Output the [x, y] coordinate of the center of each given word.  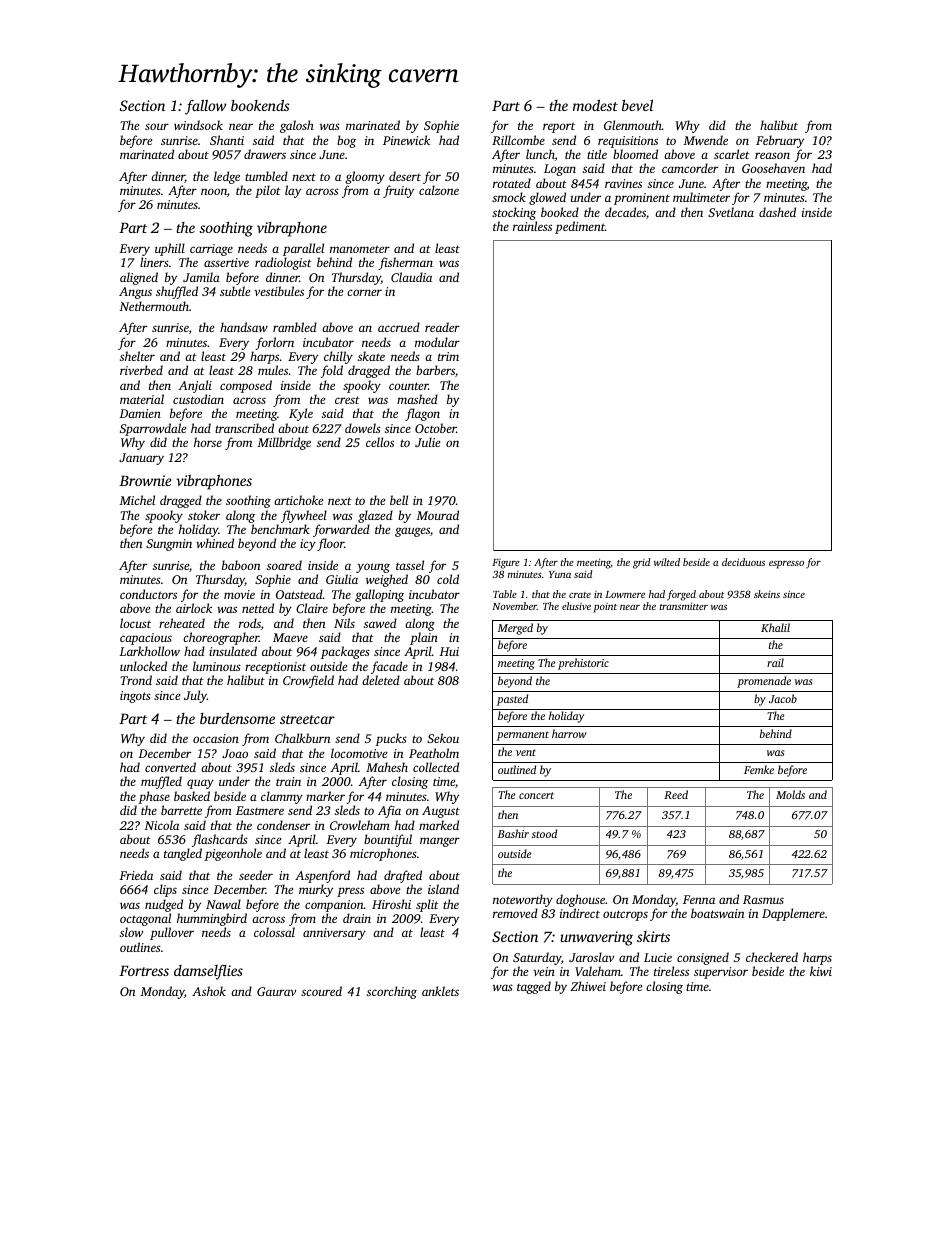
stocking [514, 213]
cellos [380, 442]
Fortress [144, 970]
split [427, 905]
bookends [260, 105]
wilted [667, 562]
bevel [637, 105]
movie [239, 594]
